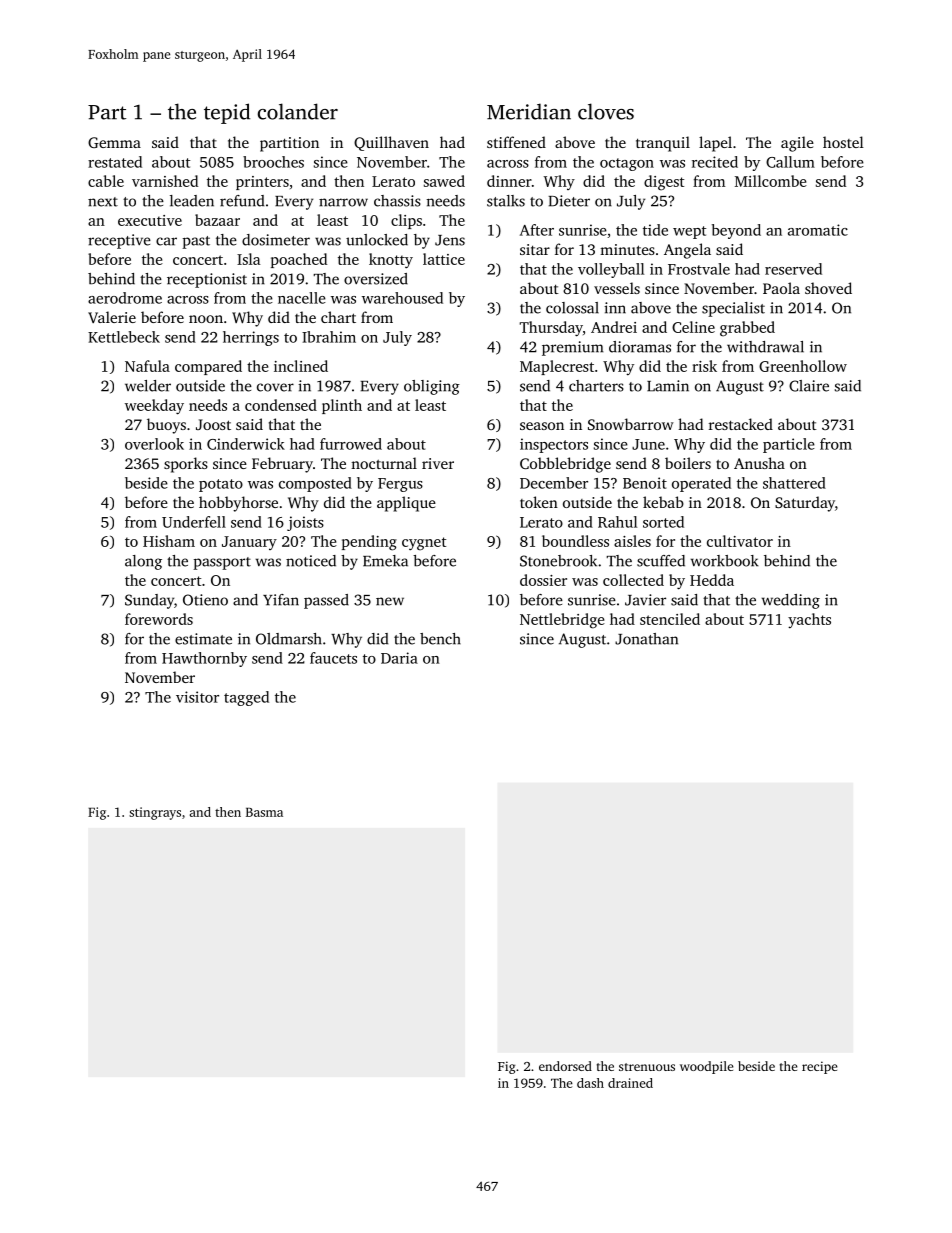 Image resolution: width=952 pixels, height=1233 pixels. Describe the element at coordinates (820, 1067) in the screenshot. I see `recipe` at that location.
